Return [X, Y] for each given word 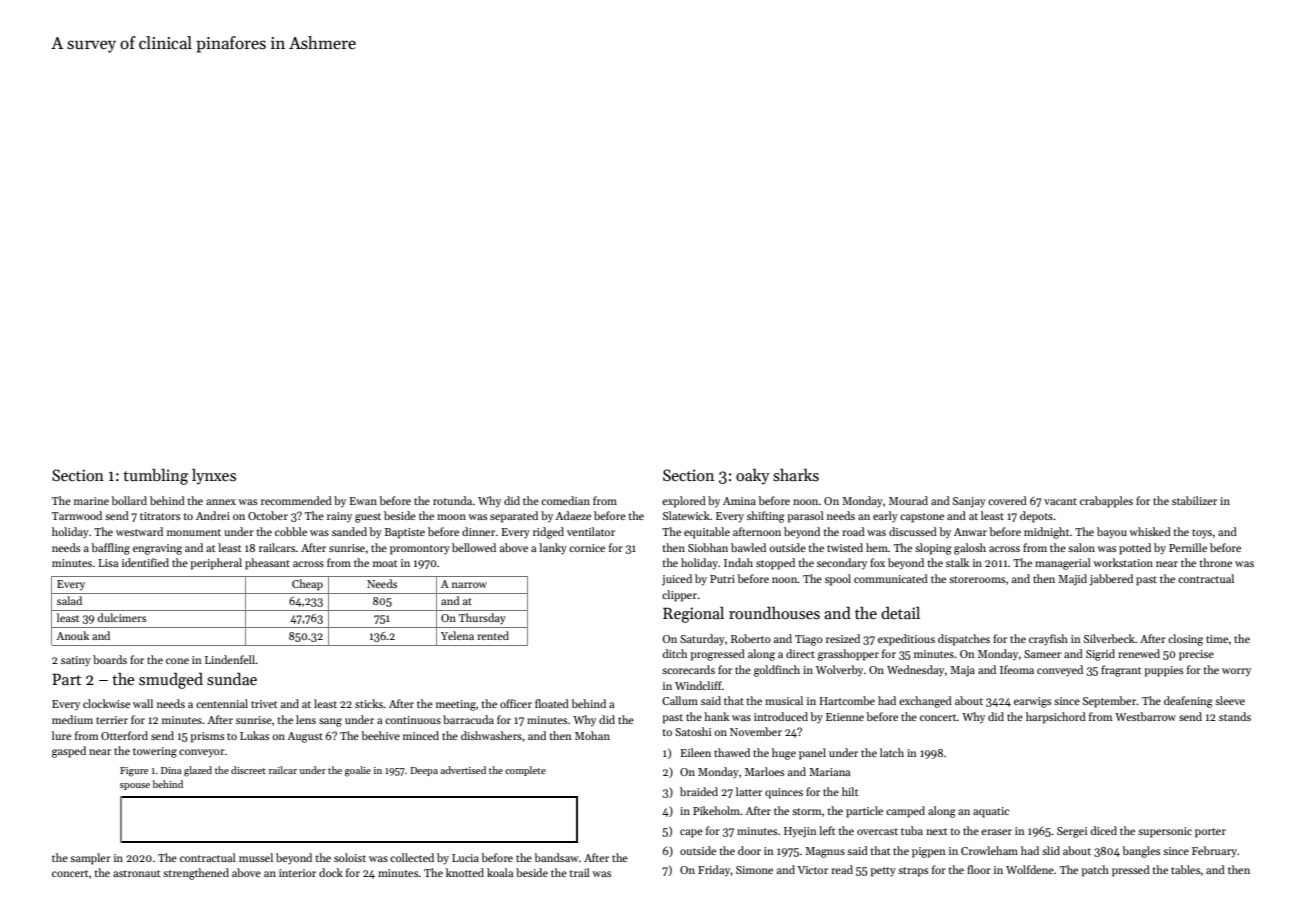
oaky [753, 477]
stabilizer [1194, 500]
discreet [248, 770]
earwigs [1032, 702]
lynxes [214, 477]
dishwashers [491, 735]
